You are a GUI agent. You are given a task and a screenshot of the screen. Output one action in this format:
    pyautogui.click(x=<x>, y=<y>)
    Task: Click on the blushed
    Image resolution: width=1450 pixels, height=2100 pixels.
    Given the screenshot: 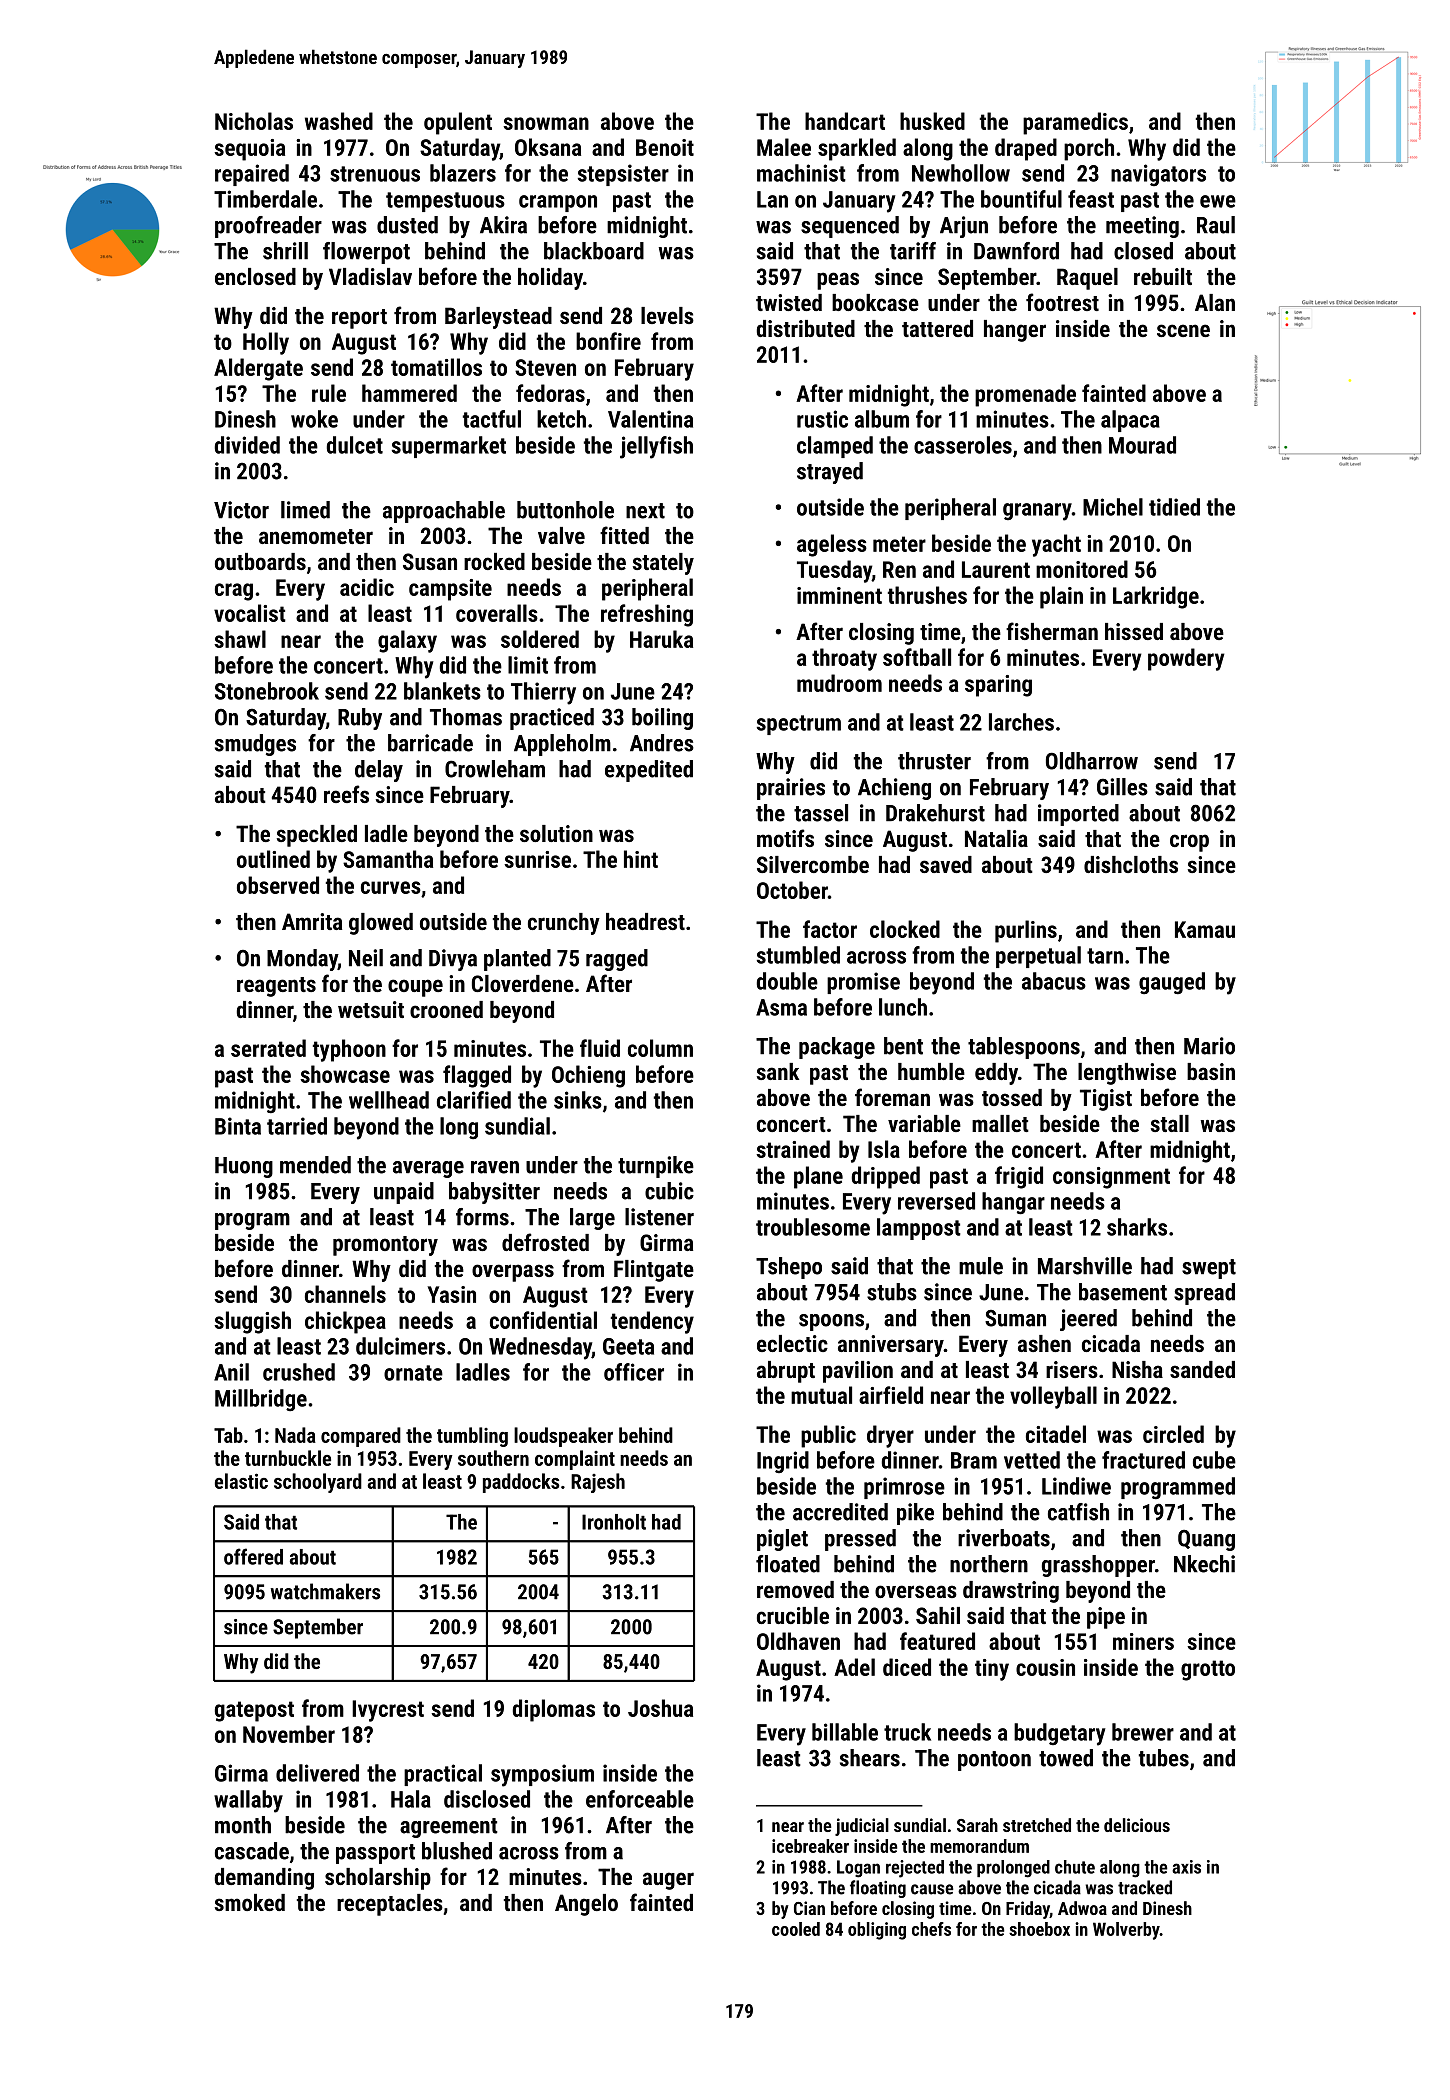 What is the action you would take?
    pyautogui.click(x=457, y=1851)
